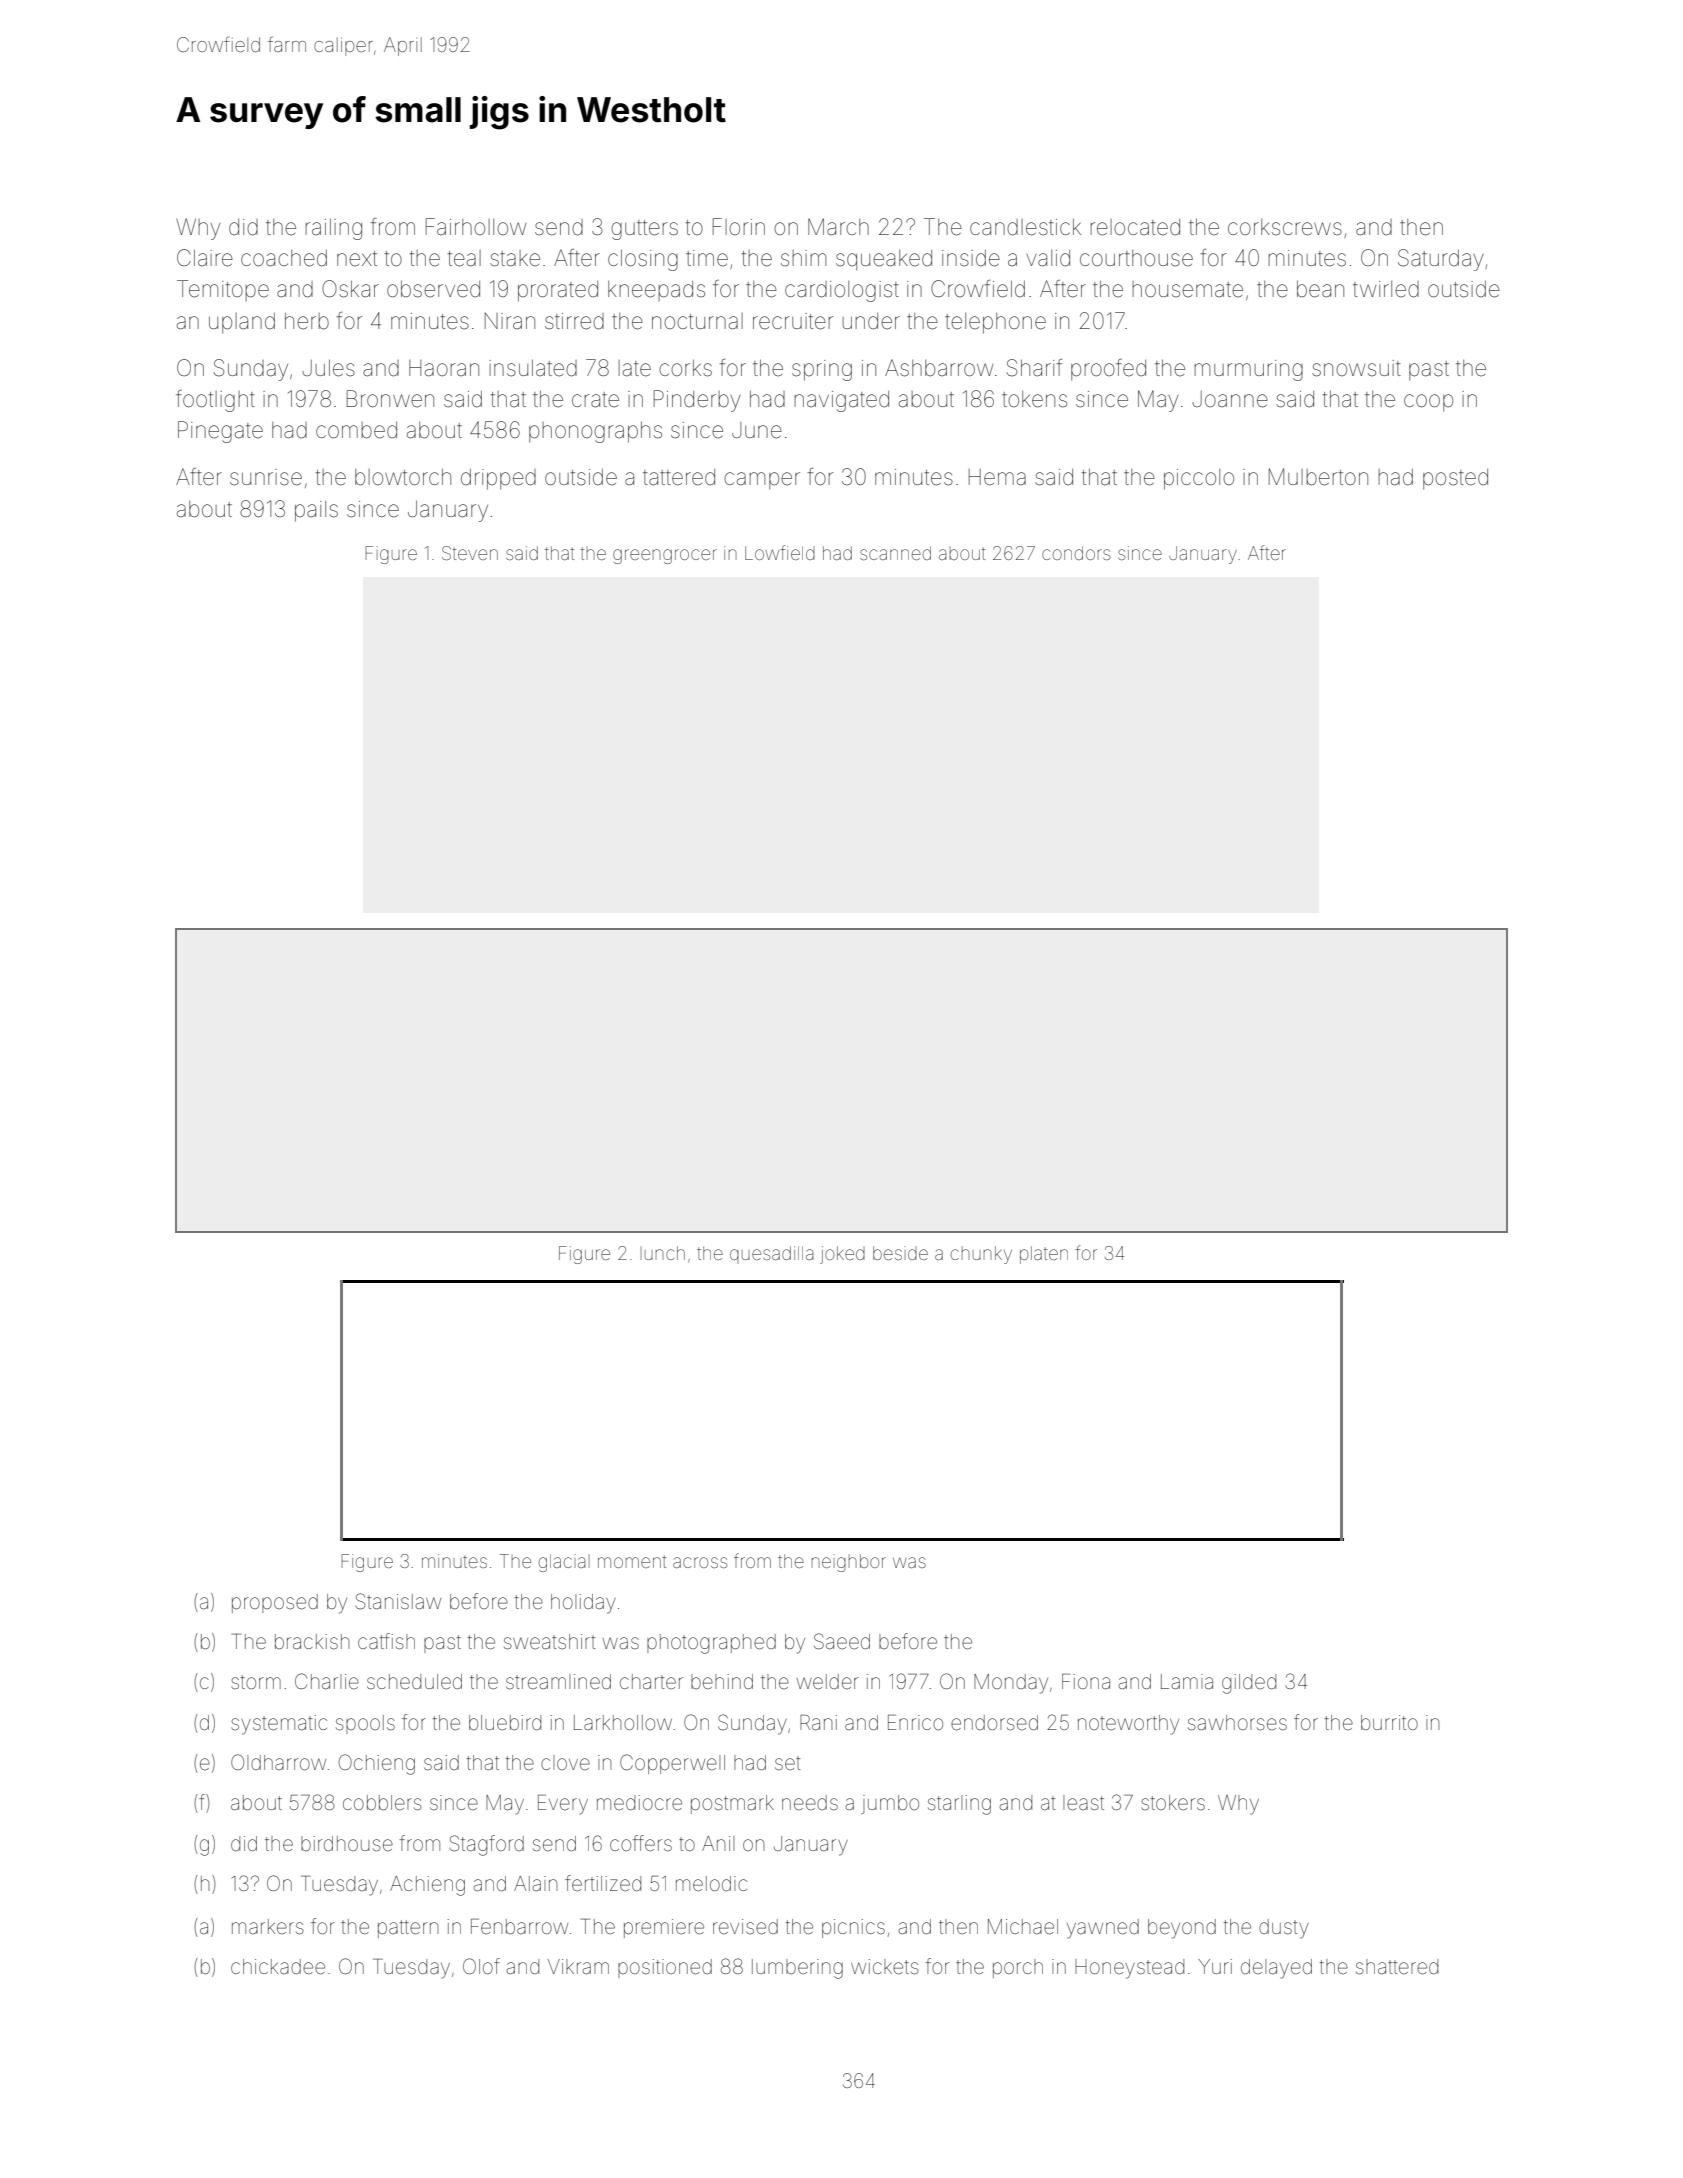 This document has height=2178, width=1683. Describe the element at coordinates (470, 553) in the document. I see `Steven` at that location.
